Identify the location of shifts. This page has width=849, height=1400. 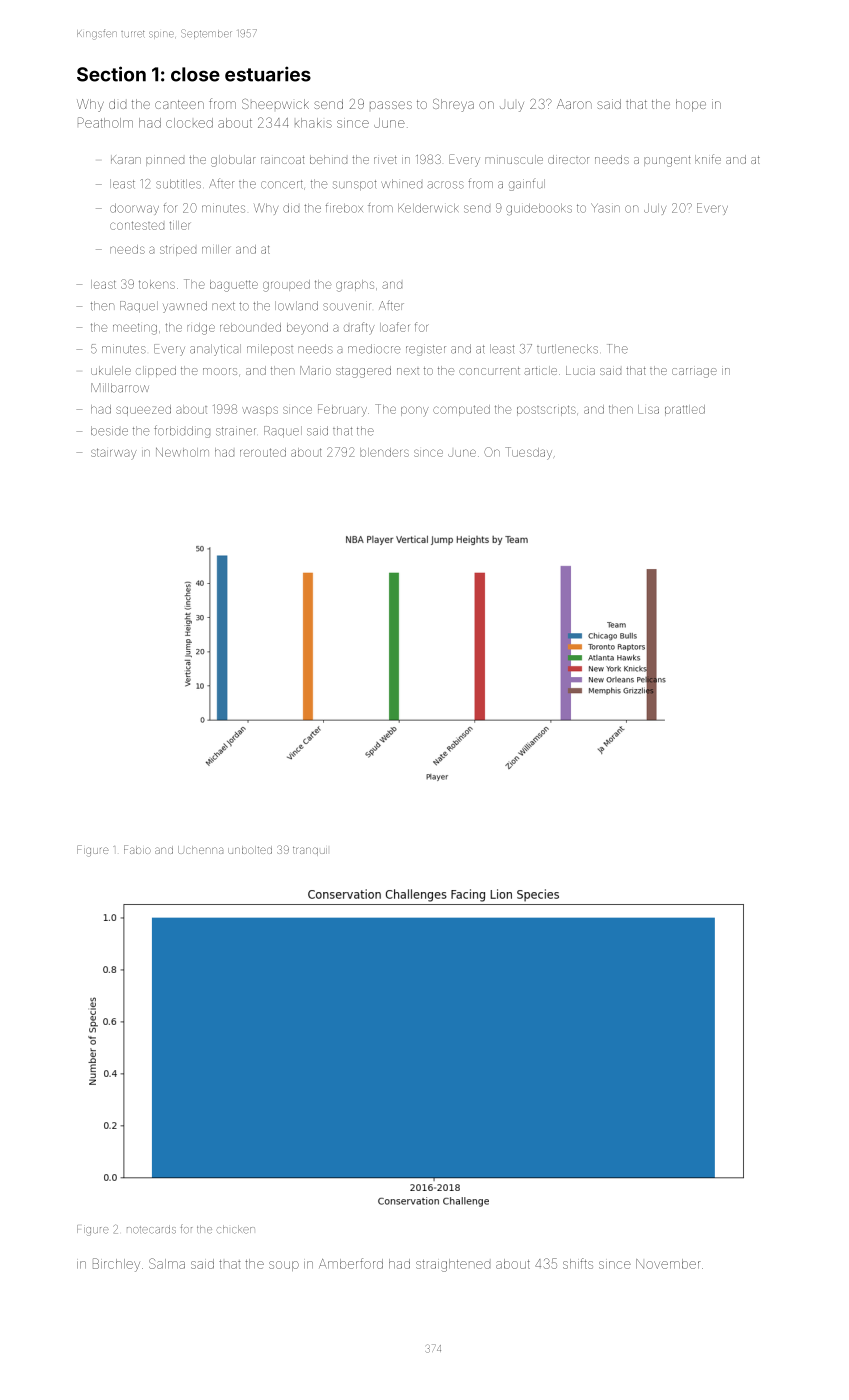
(578, 1263).
